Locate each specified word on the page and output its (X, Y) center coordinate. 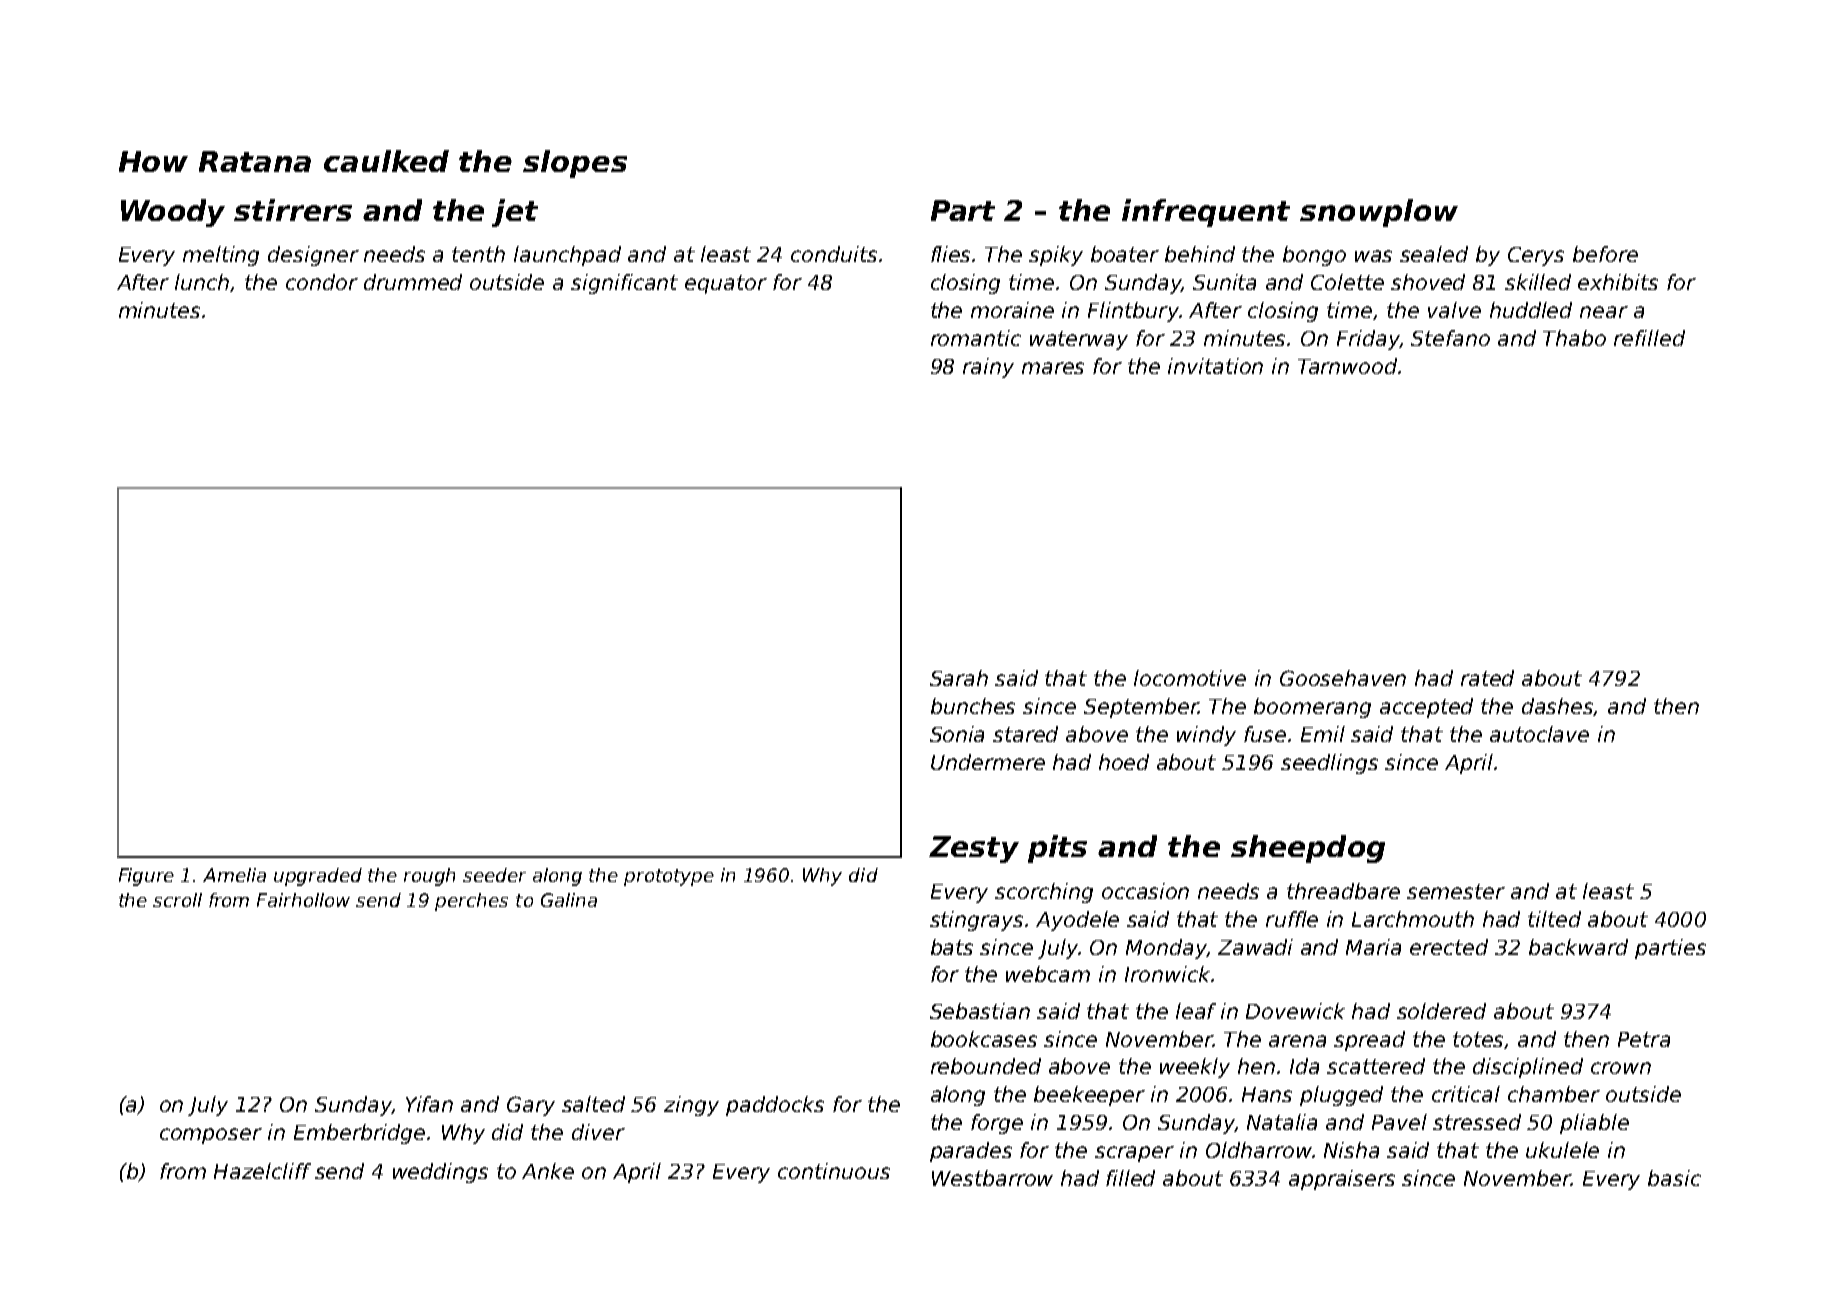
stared (1025, 734)
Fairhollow (303, 900)
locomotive (1190, 678)
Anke (548, 1171)
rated (1487, 678)
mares (1053, 368)
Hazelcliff (262, 1171)
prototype (669, 877)
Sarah (959, 678)
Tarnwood (1347, 366)
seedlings (1329, 764)
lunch (203, 283)
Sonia (957, 734)
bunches (973, 706)
